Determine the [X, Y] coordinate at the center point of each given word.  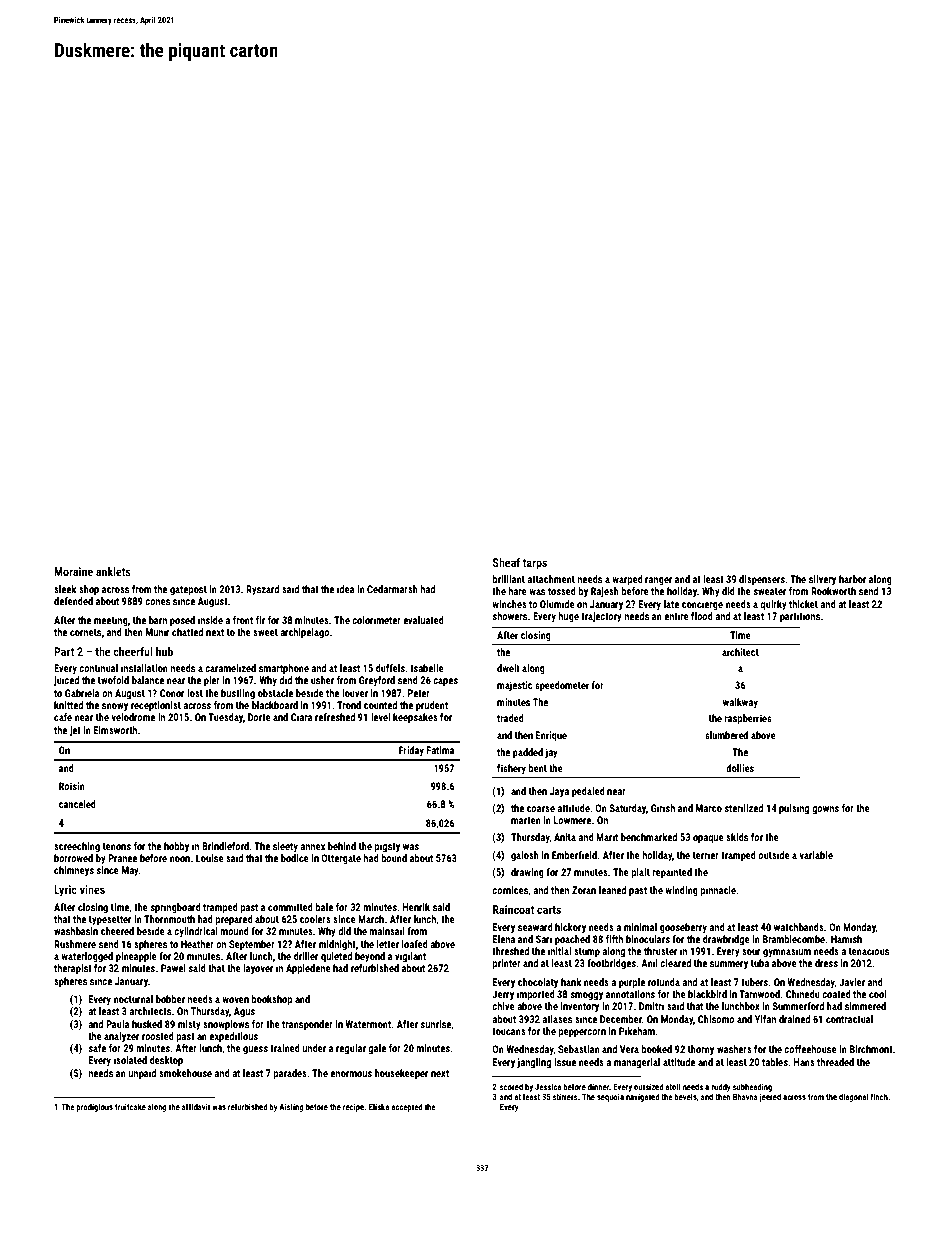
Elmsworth [115, 730]
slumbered [726, 735]
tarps [535, 564]
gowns [825, 810]
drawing [527, 873]
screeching [77, 847]
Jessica [548, 1086]
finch [879, 1096]
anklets [113, 571]
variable [816, 855]
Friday [411, 751]
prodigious [94, 1107]
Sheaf [506, 562]
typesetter [110, 920]
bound [394, 858]
